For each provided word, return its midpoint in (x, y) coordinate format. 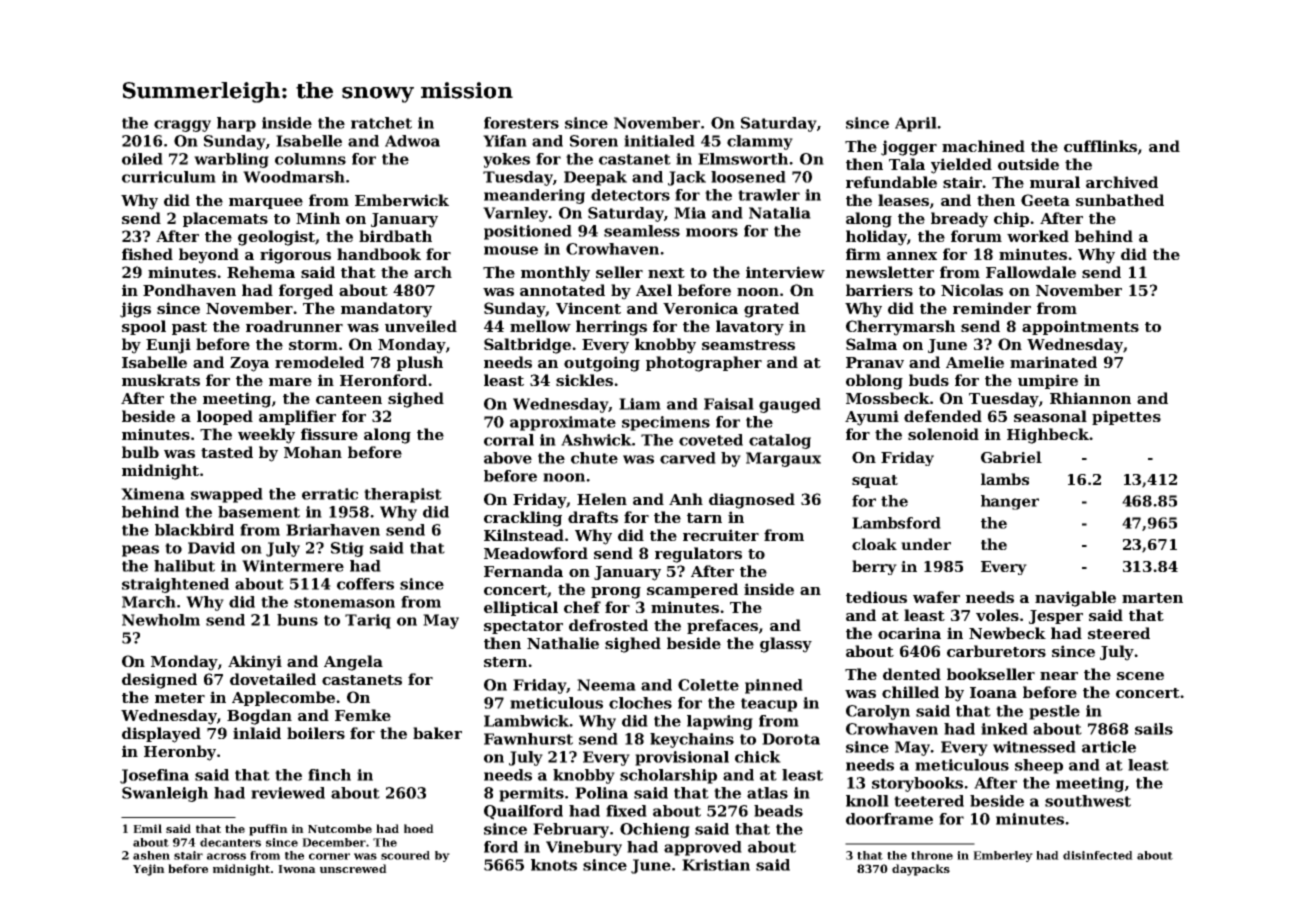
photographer (704, 364)
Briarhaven (333, 530)
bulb (140, 452)
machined (983, 146)
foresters (521, 123)
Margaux (783, 459)
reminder (992, 308)
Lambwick (527, 721)
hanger (1010, 502)
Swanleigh (165, 794)
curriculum (169, 177)
